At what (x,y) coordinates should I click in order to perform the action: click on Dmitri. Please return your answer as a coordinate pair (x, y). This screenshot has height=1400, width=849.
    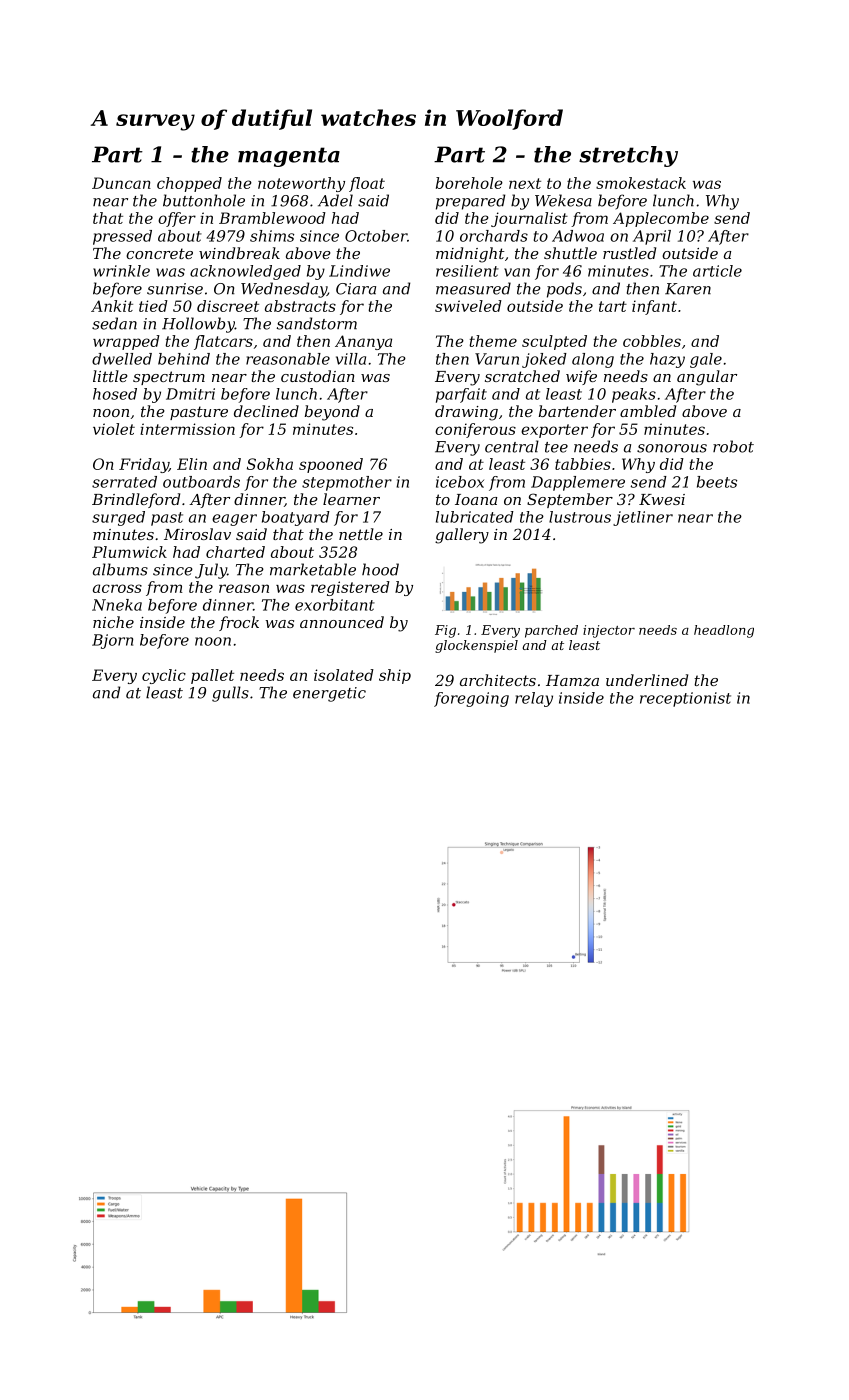
    Looking at the image, I should click on (190, 394).
